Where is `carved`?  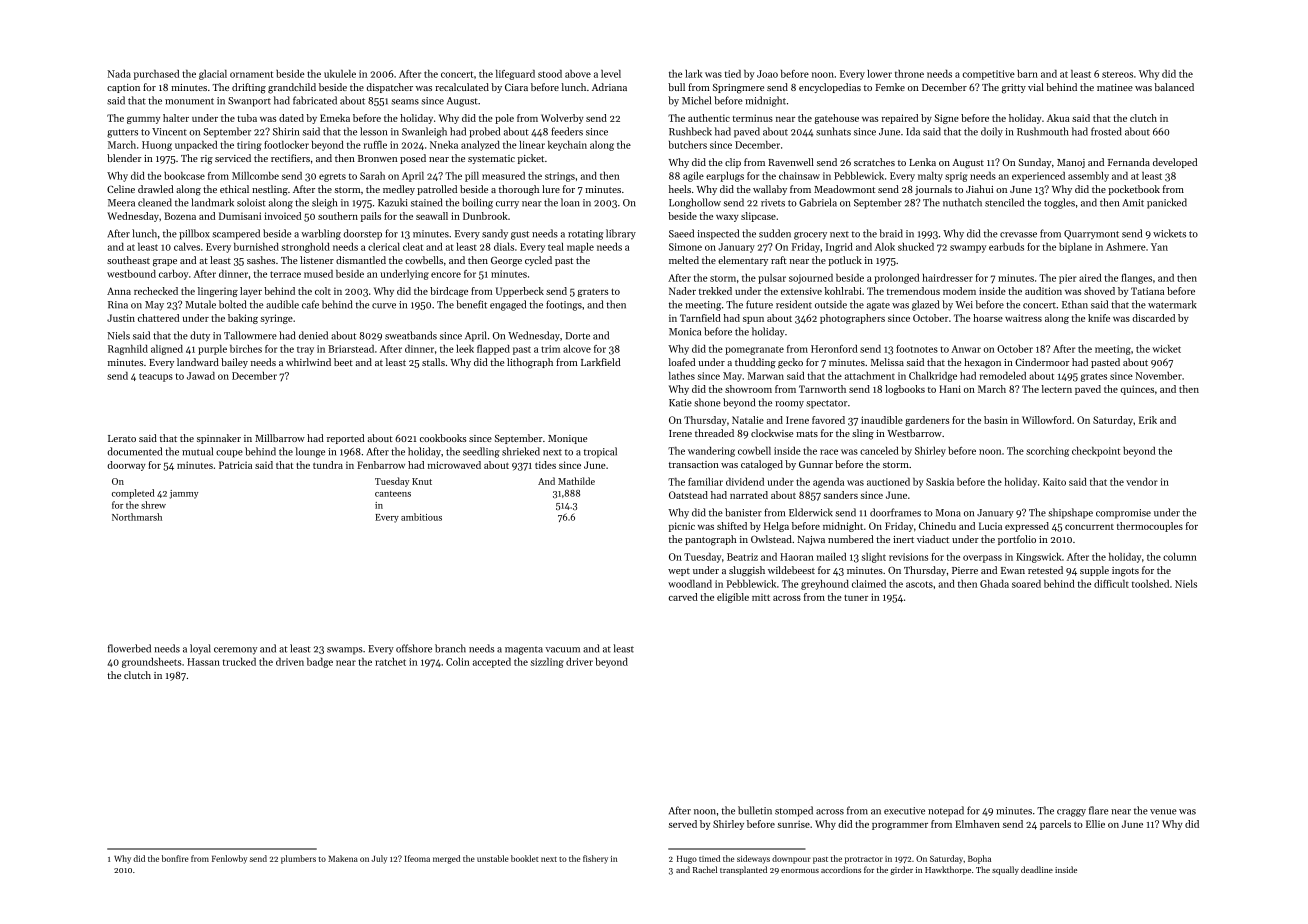
carved is located at coordinates (683, 597).
